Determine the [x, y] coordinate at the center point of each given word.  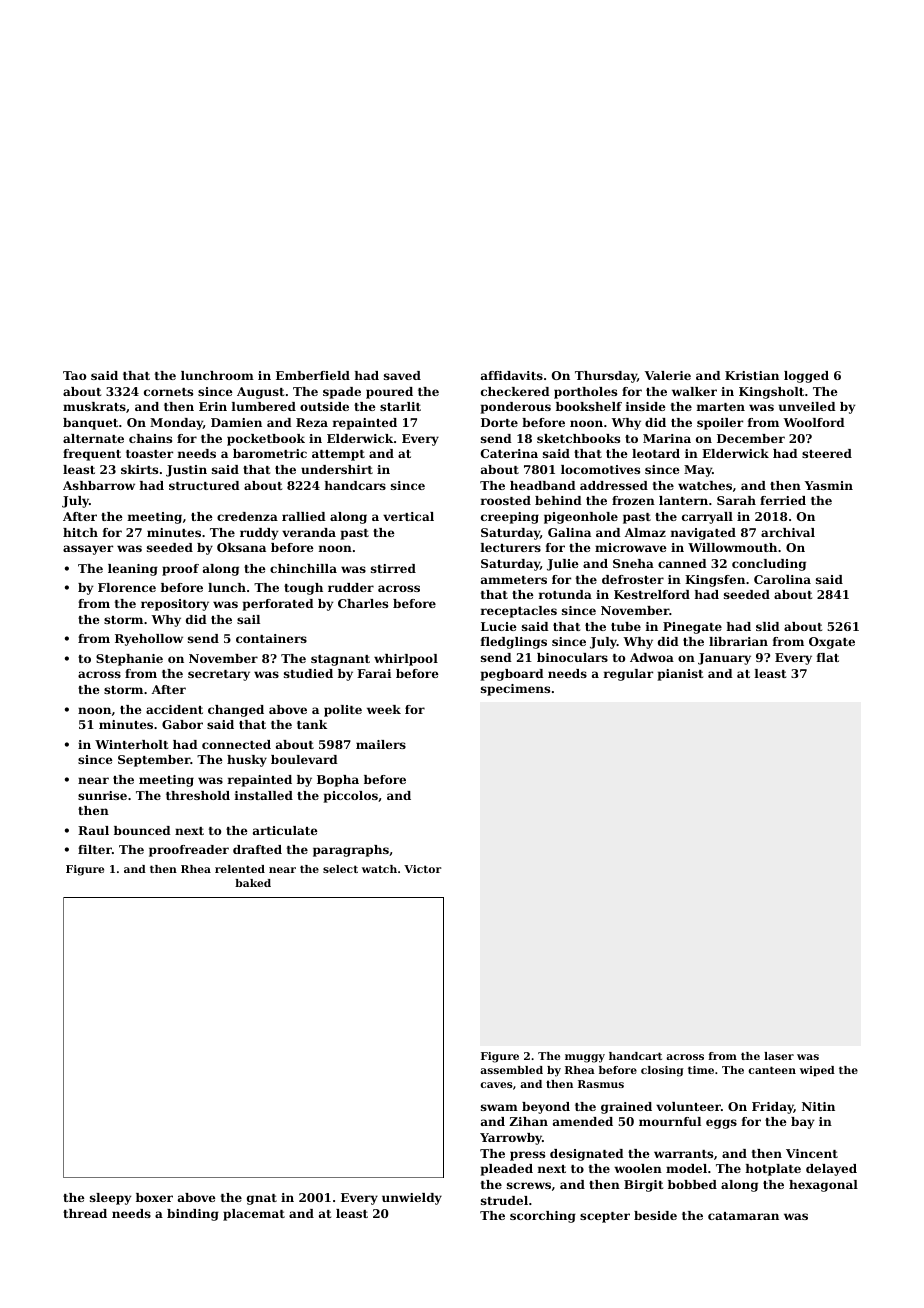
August [260, 393]
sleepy [110, 1199]
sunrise [102, 795]
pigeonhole [581, 518]
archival [788, 532]
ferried [783, 500]
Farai [374, 673]
